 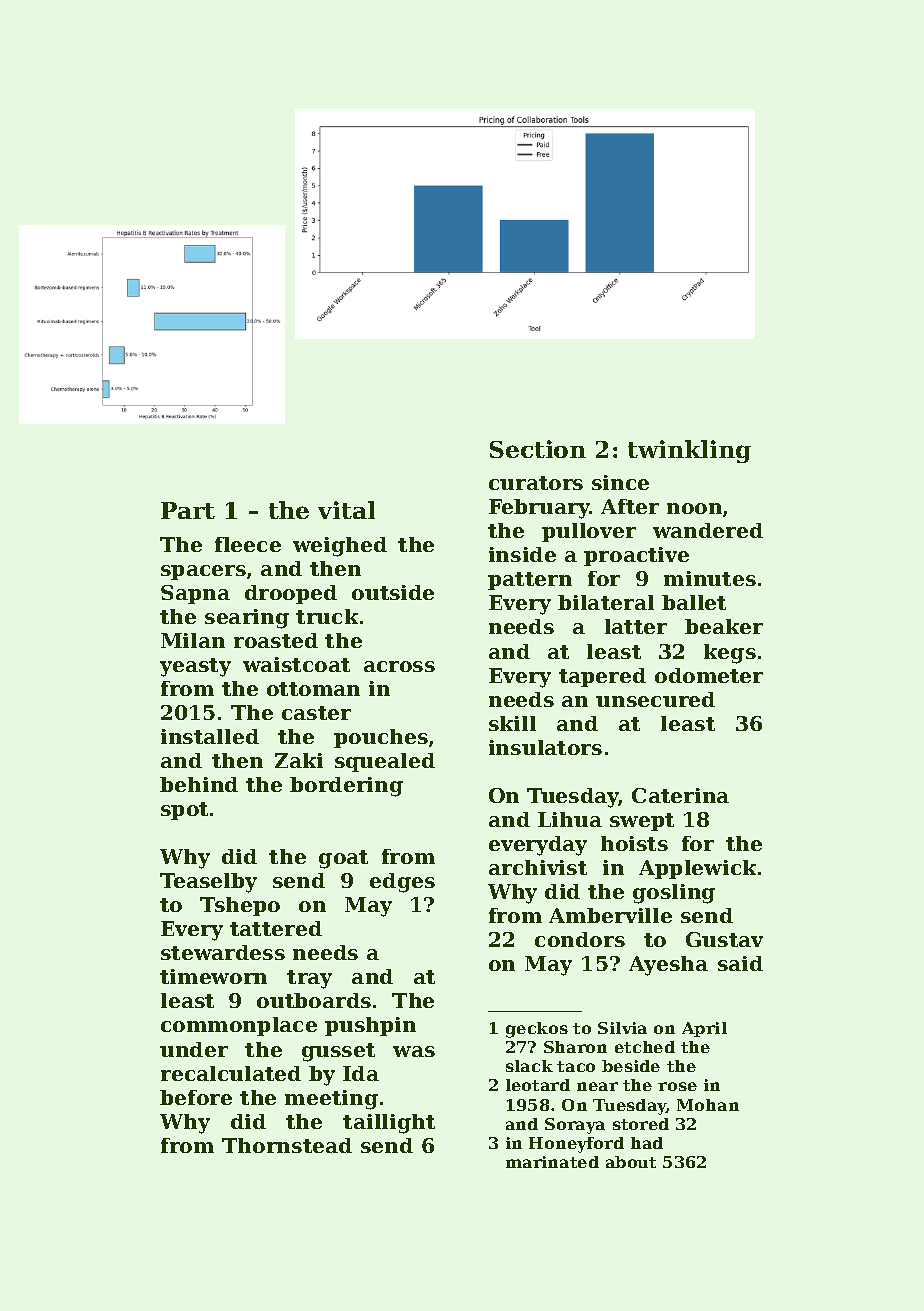 I want to click on drooped, so click(x=291, y=594).
